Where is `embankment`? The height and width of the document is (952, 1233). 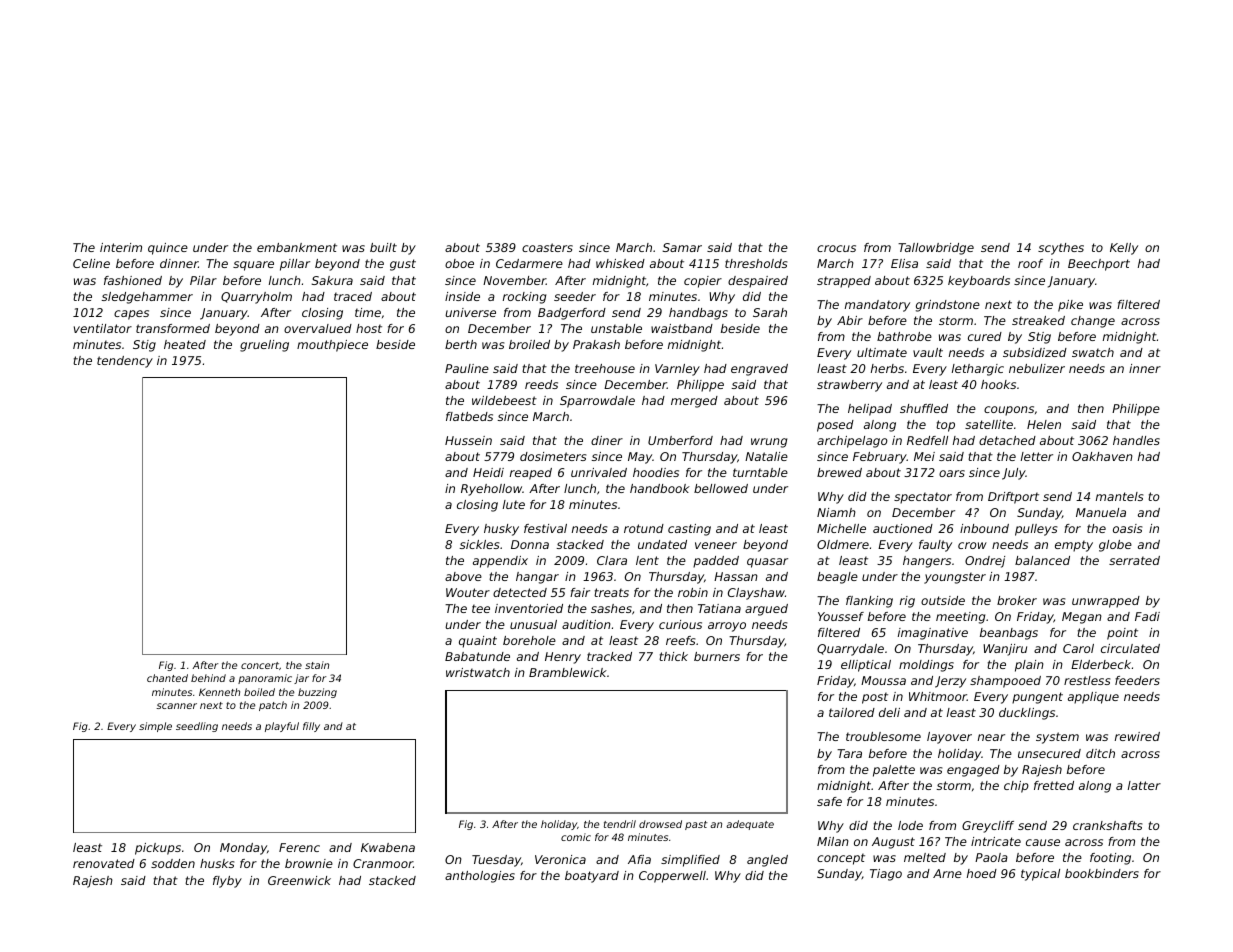 embankment is located at coordinates (297, 247).
